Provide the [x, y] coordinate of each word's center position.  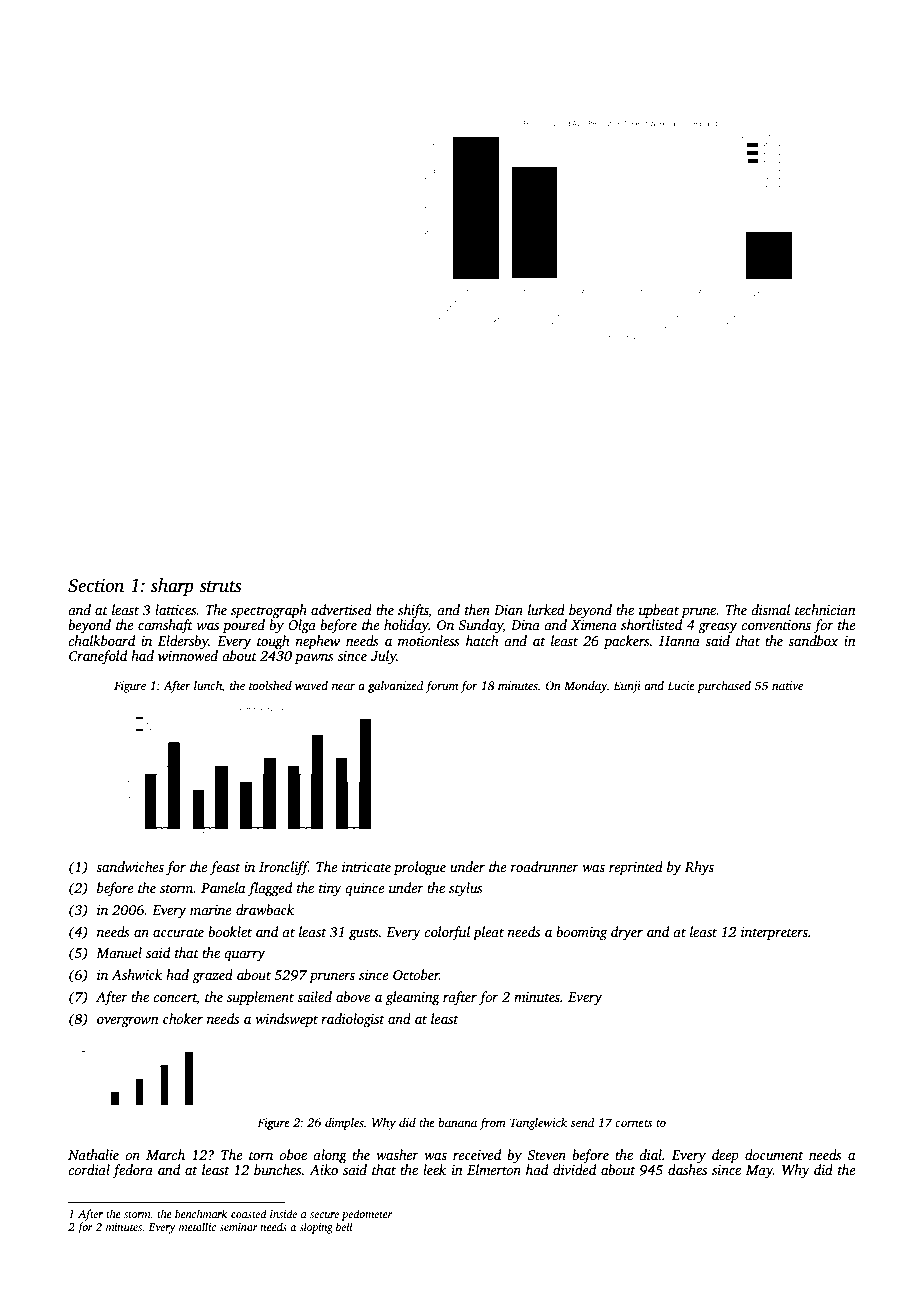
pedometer [367, 1215]
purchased [724, 687]
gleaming [413, 998]
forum [441, 686]
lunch [208, 685]
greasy [717, 628]
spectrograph [269, 611]
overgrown [128, 1022]
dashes [687, 1169]
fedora [132, 1171]
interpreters [774, 933]
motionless [429, 640]
